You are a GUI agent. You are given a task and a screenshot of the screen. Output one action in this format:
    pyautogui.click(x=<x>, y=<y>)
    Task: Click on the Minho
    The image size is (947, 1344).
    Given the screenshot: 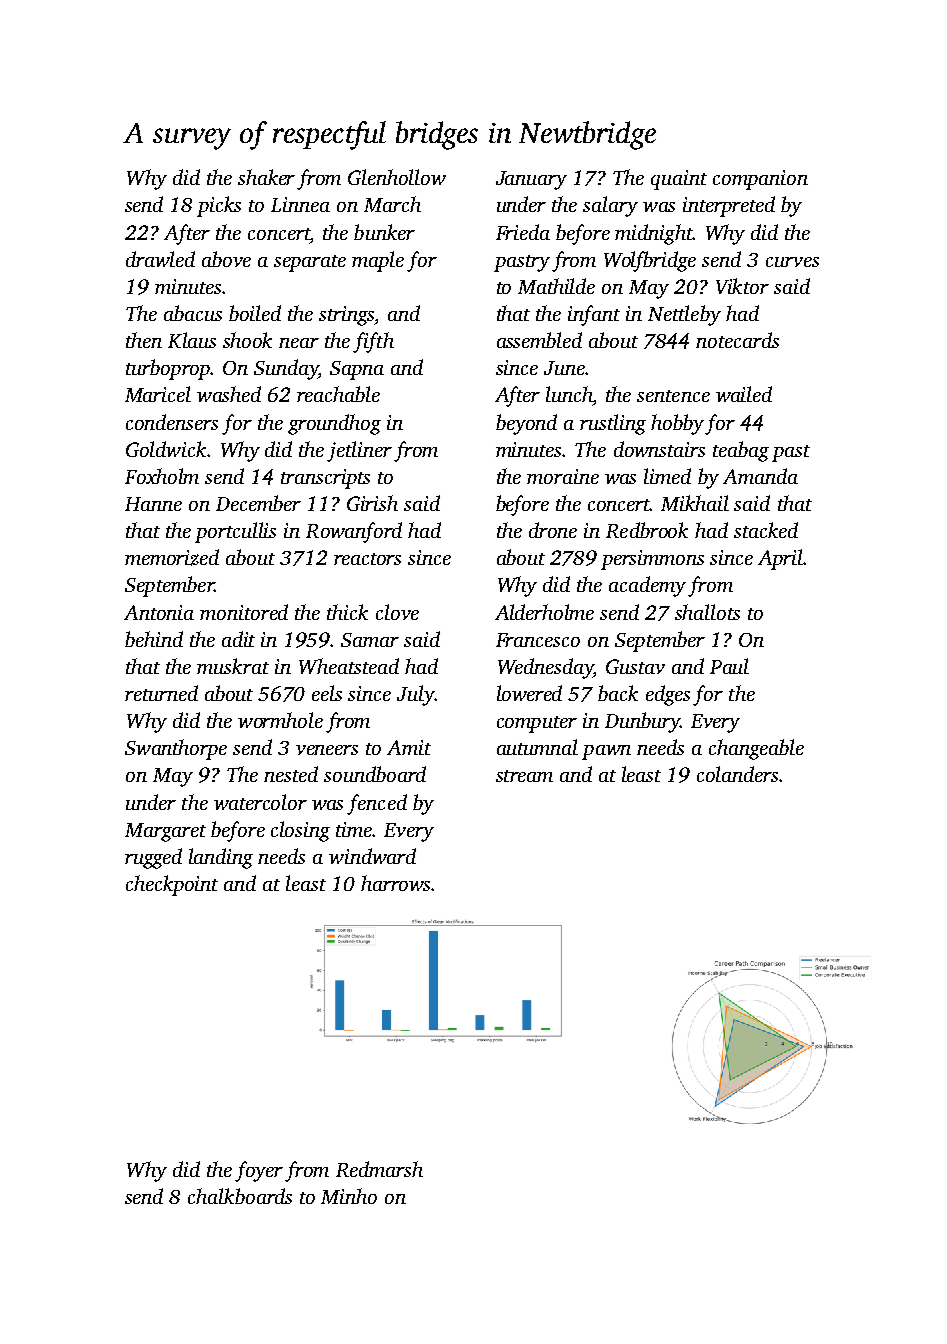 What is the action you would take?
    pyautogui.click(x=349, y=1196)
